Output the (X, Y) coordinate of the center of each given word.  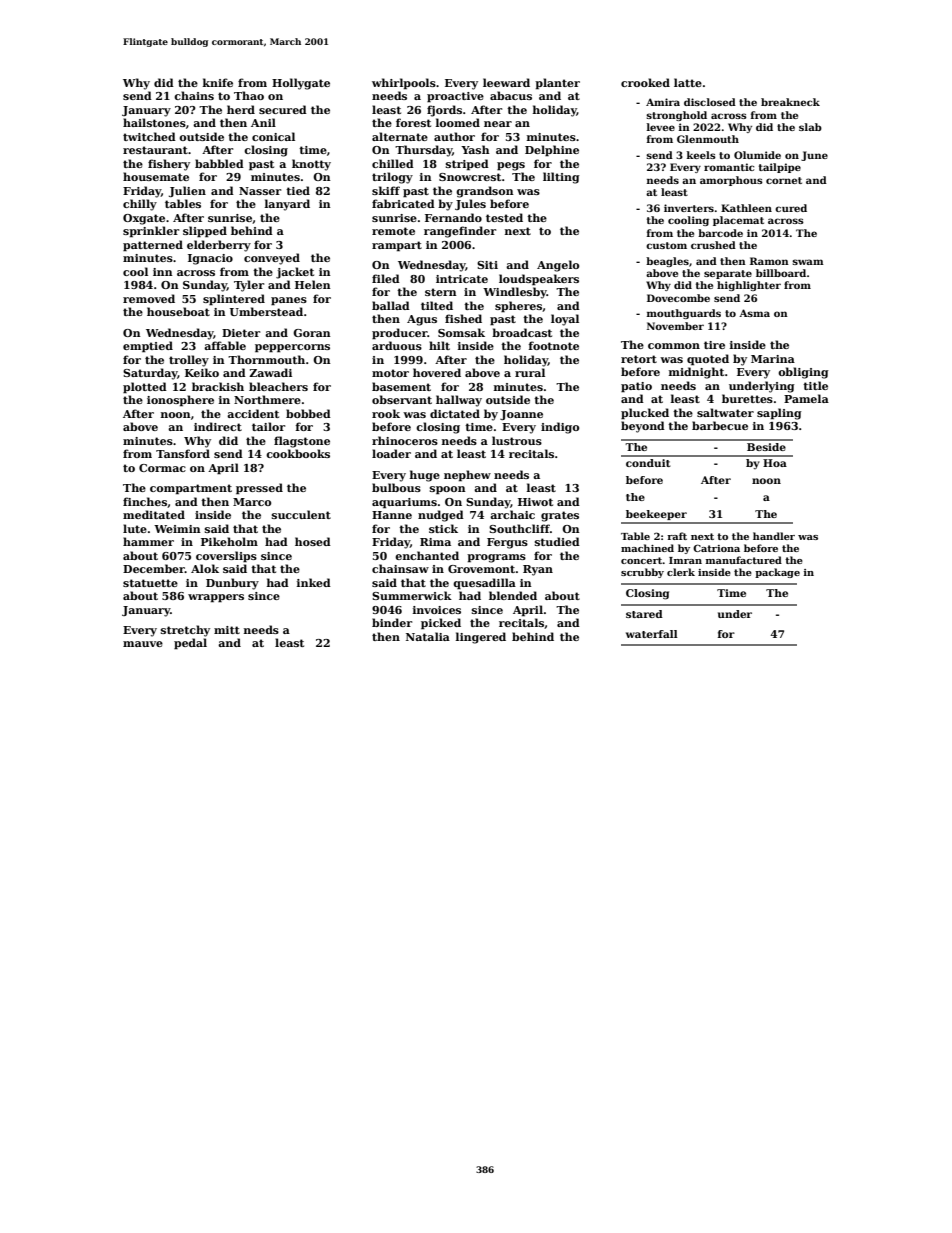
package (777, 573)
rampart (397, 246)
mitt (227, 630)
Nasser (260, 191)
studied (557, 541)
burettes (747, 398)
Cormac (162, 468)
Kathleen (746, 208)
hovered (437, 372)
